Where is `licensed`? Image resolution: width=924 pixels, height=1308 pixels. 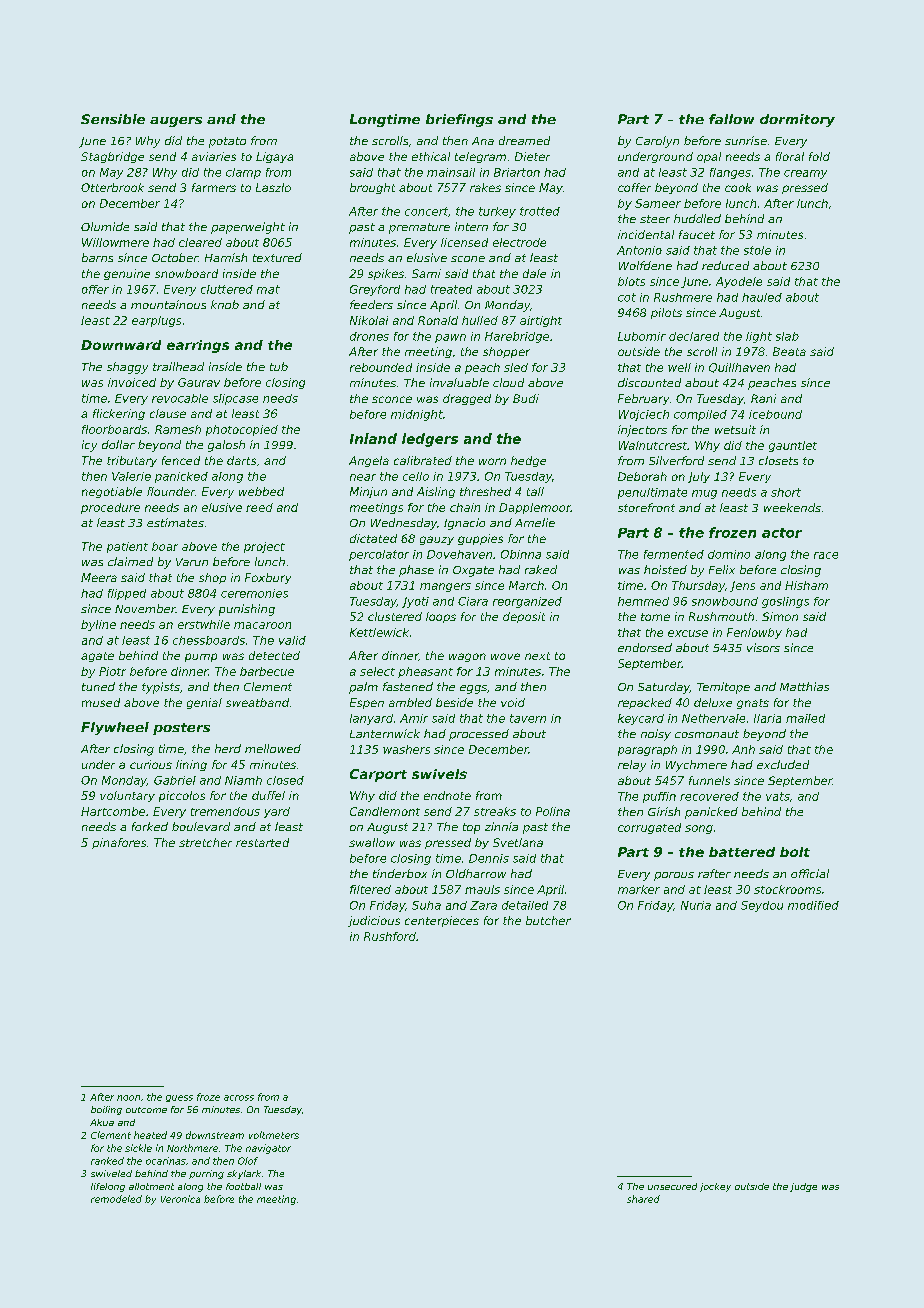 licensed is located at coordinates (464, 242).
